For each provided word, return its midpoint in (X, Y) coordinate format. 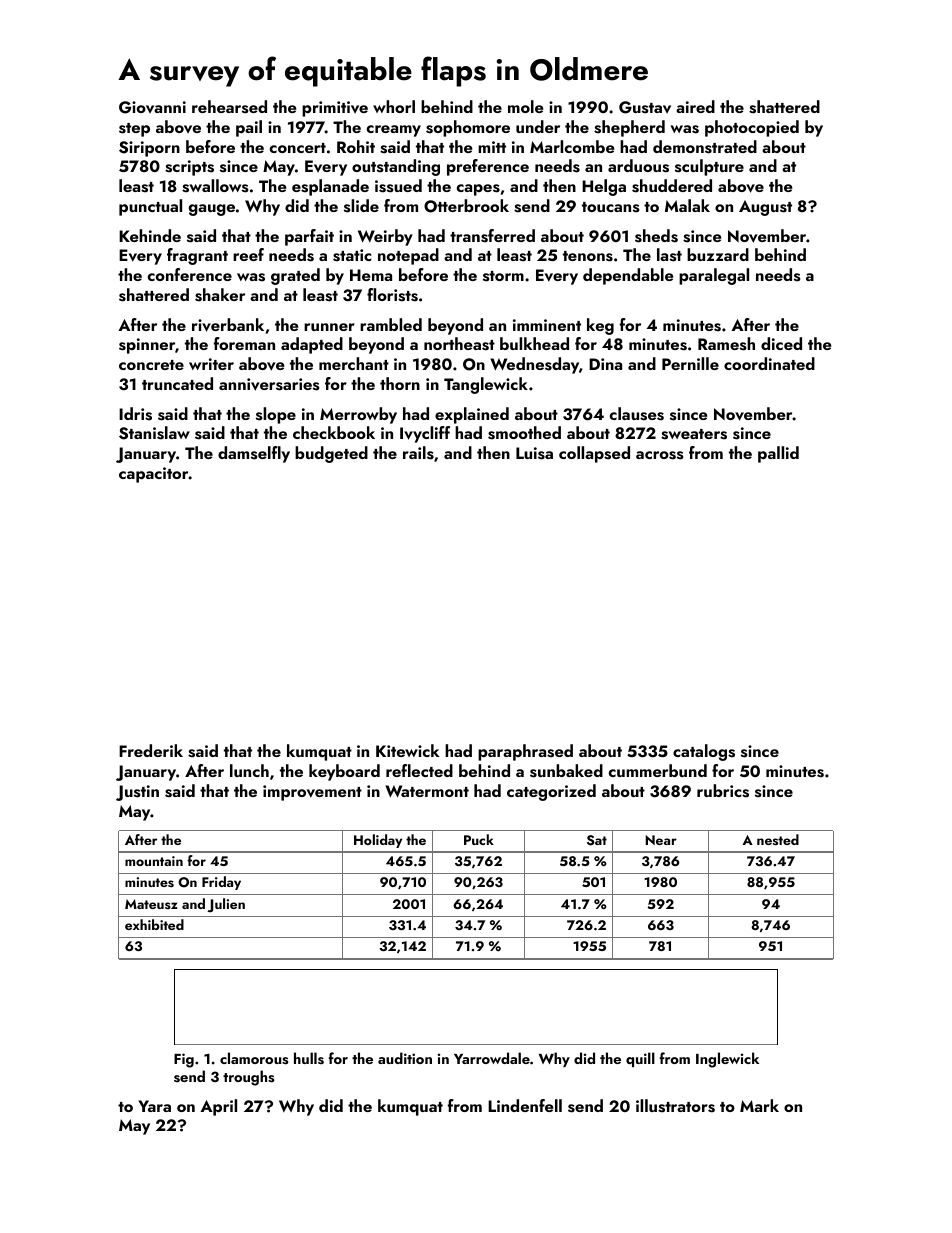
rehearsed (229, 107)
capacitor (154, 475)
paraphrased (525, 752)
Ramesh (726, 344)
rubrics (723, 791)
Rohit (356, 146)
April (218, 1107)
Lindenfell (525, 1105)
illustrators (675, 1106)
